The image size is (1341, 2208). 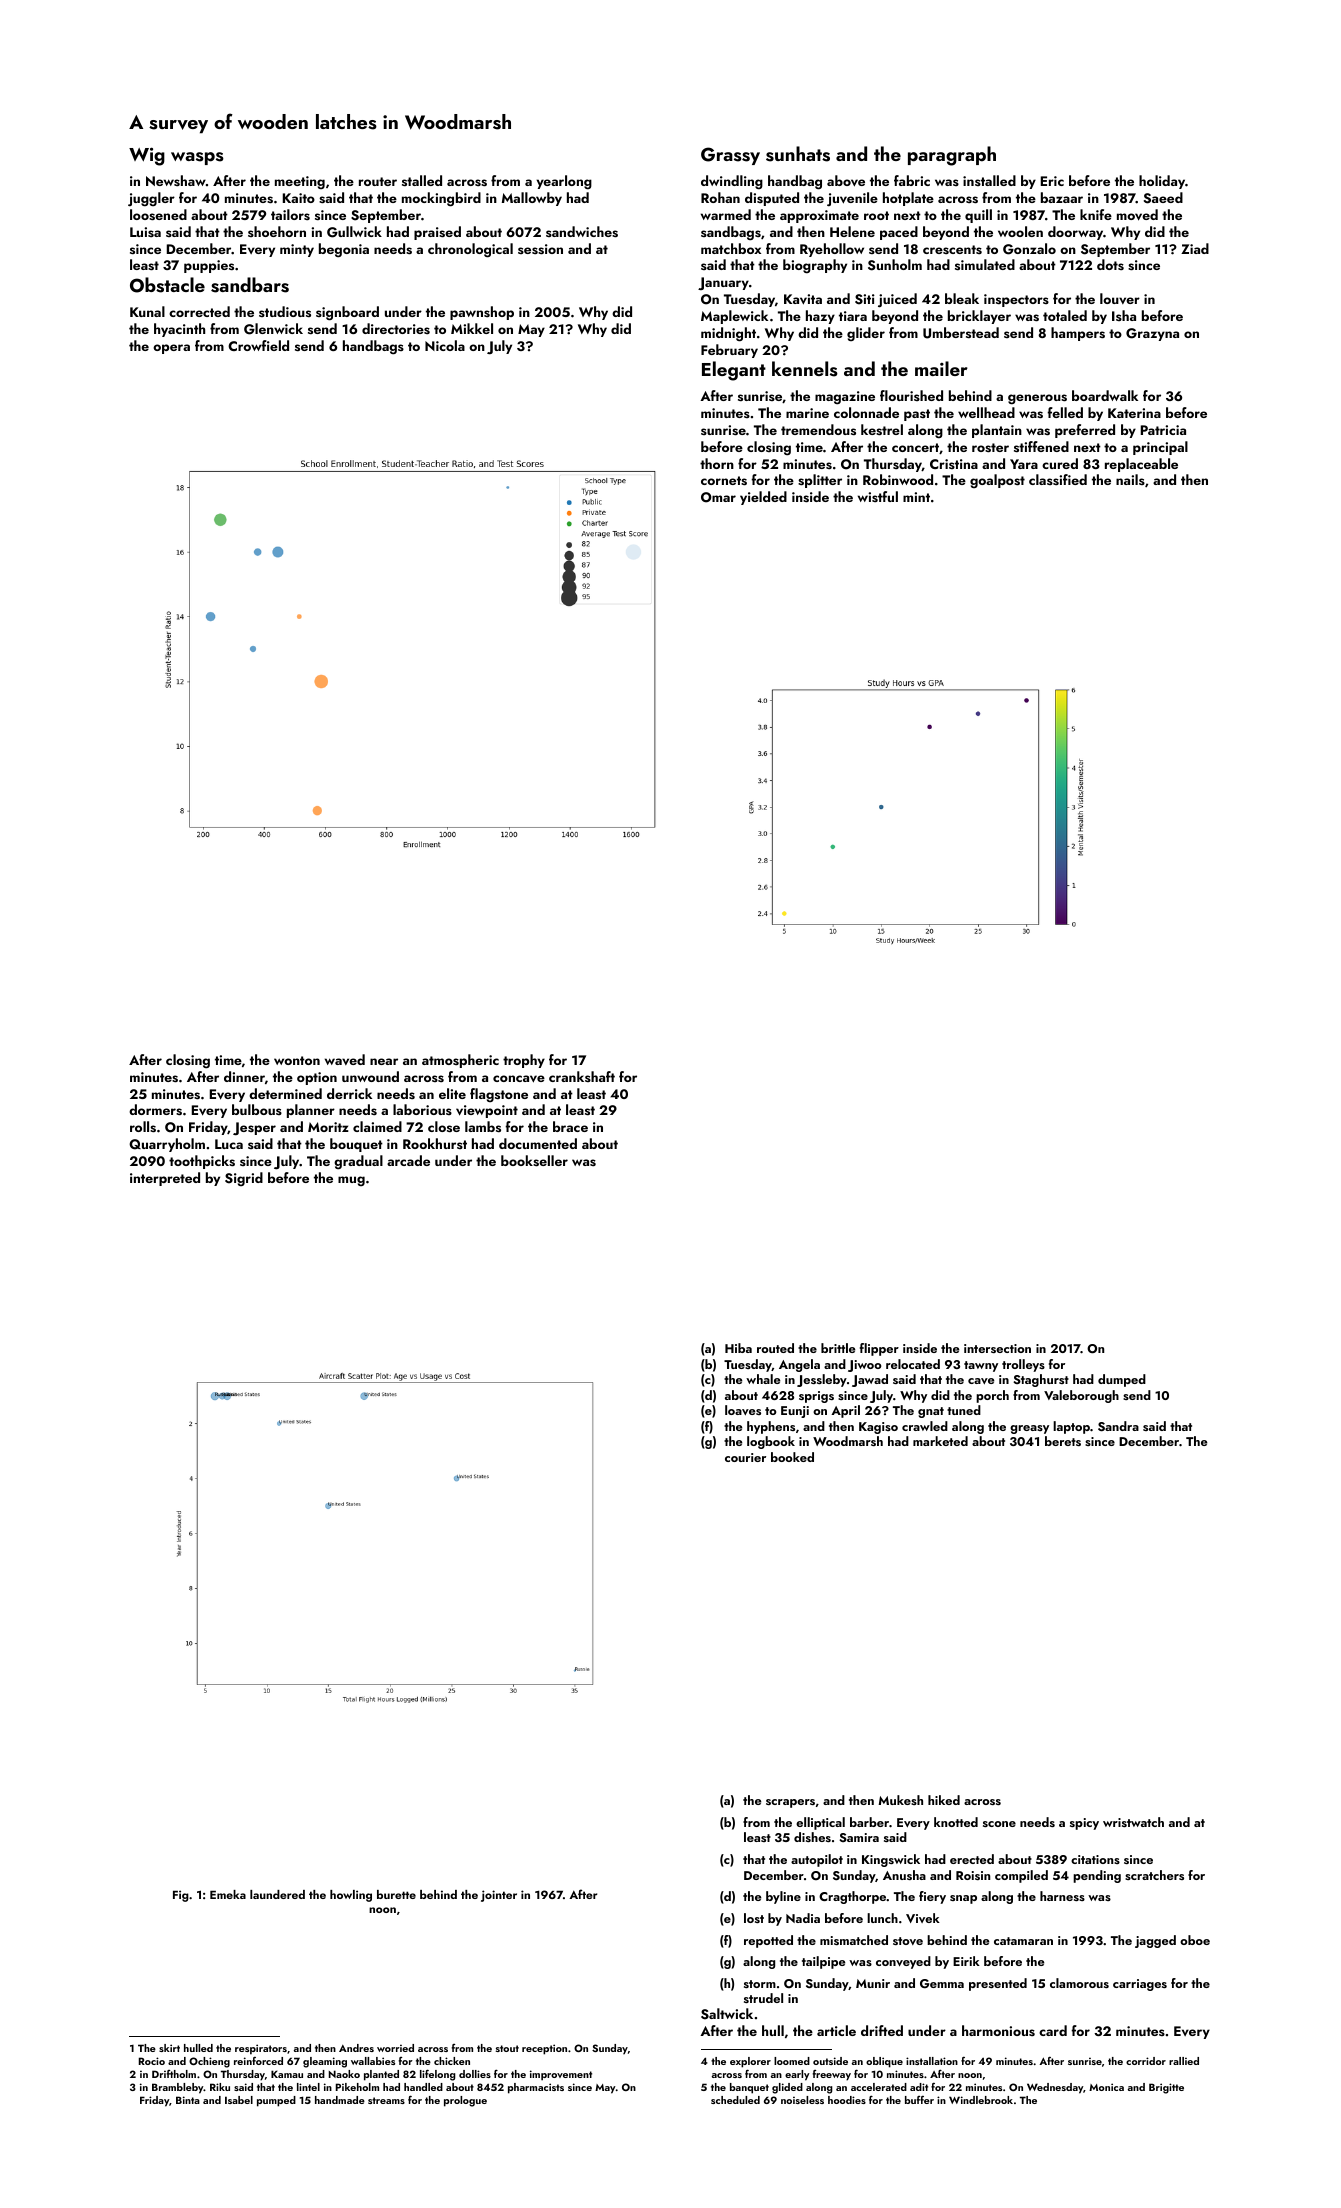 What do you see at coordinates (582, 1076) in the document?
I see `crankshaft` at bounding box center [582, 1076].
